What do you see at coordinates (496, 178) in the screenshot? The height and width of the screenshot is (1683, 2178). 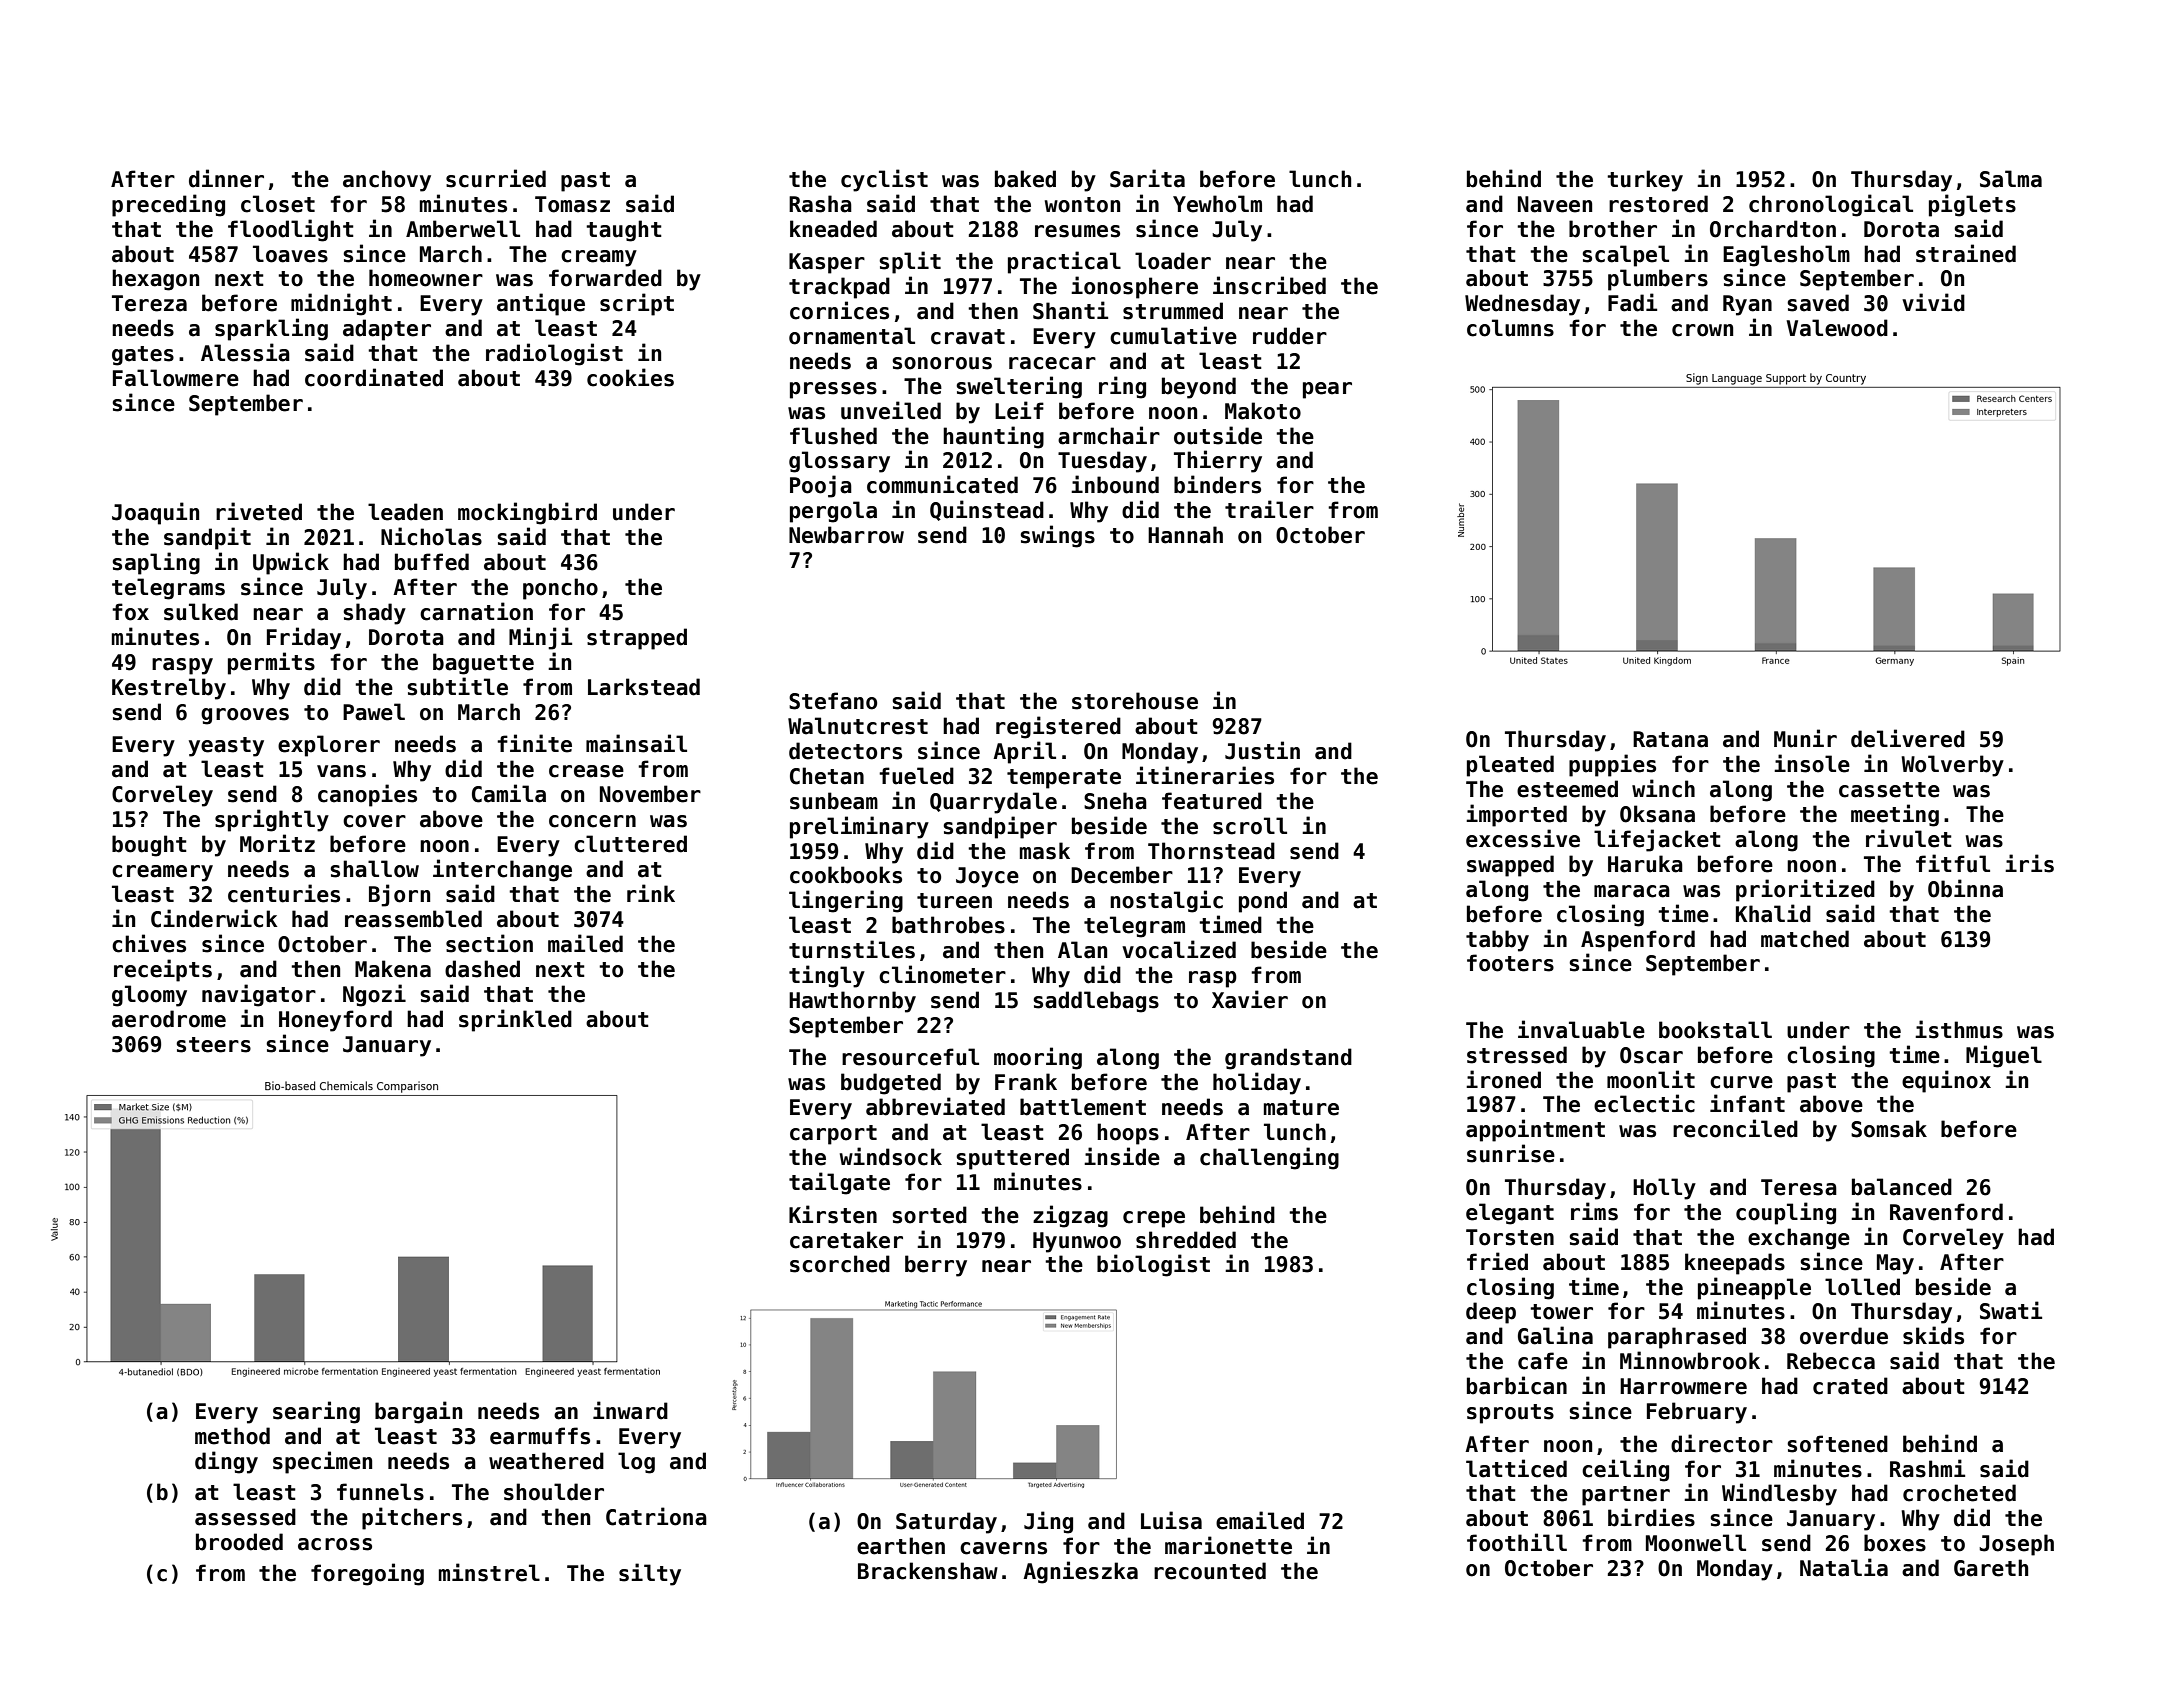 I see `scurried` at bounding box center [496, 178].
